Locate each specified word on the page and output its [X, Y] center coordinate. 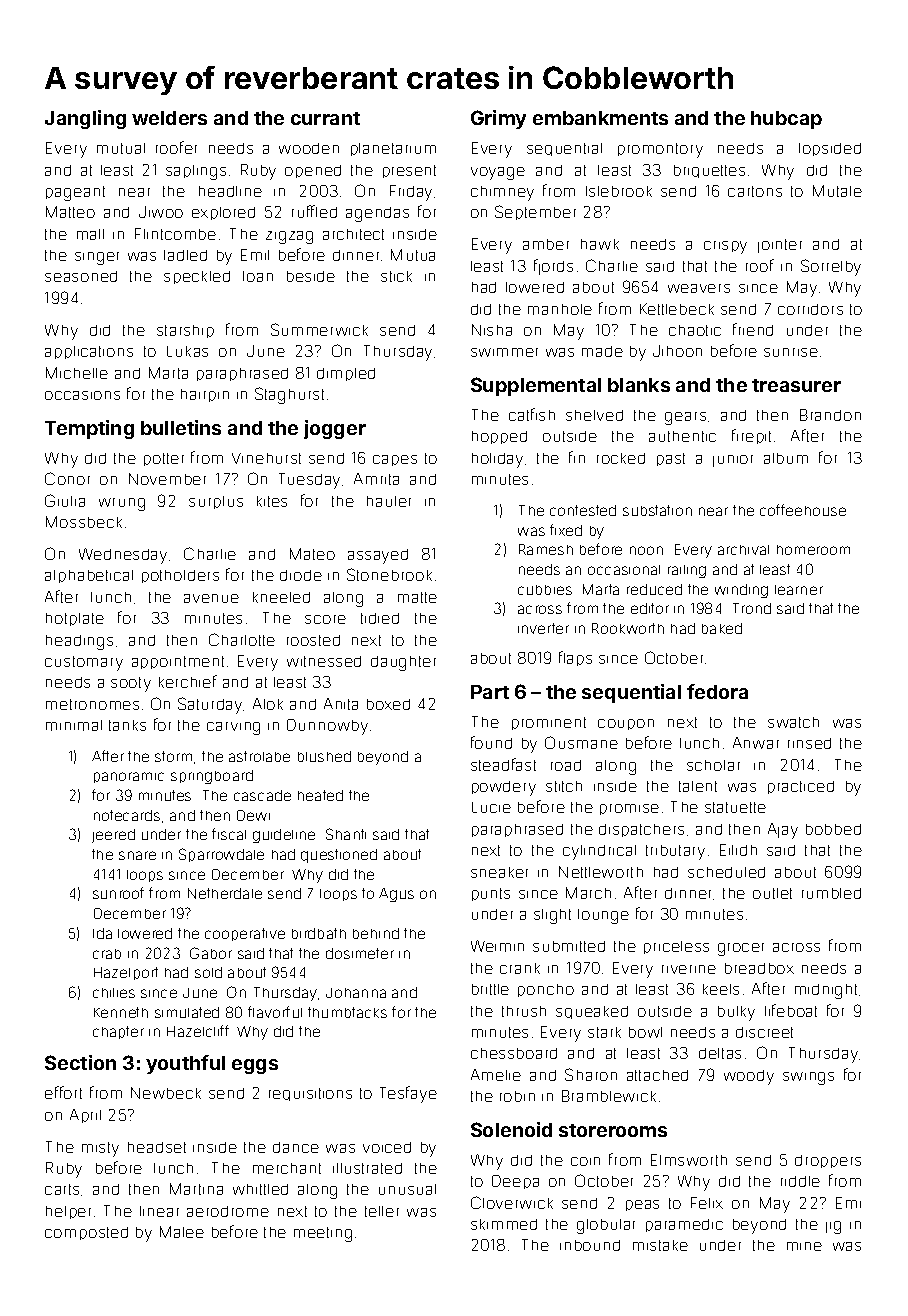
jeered [113, 836]
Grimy [498, 119]
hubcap [786, 120]
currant [325, 118]
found [491, 742]
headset [157, 1147]
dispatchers [641, 830]
